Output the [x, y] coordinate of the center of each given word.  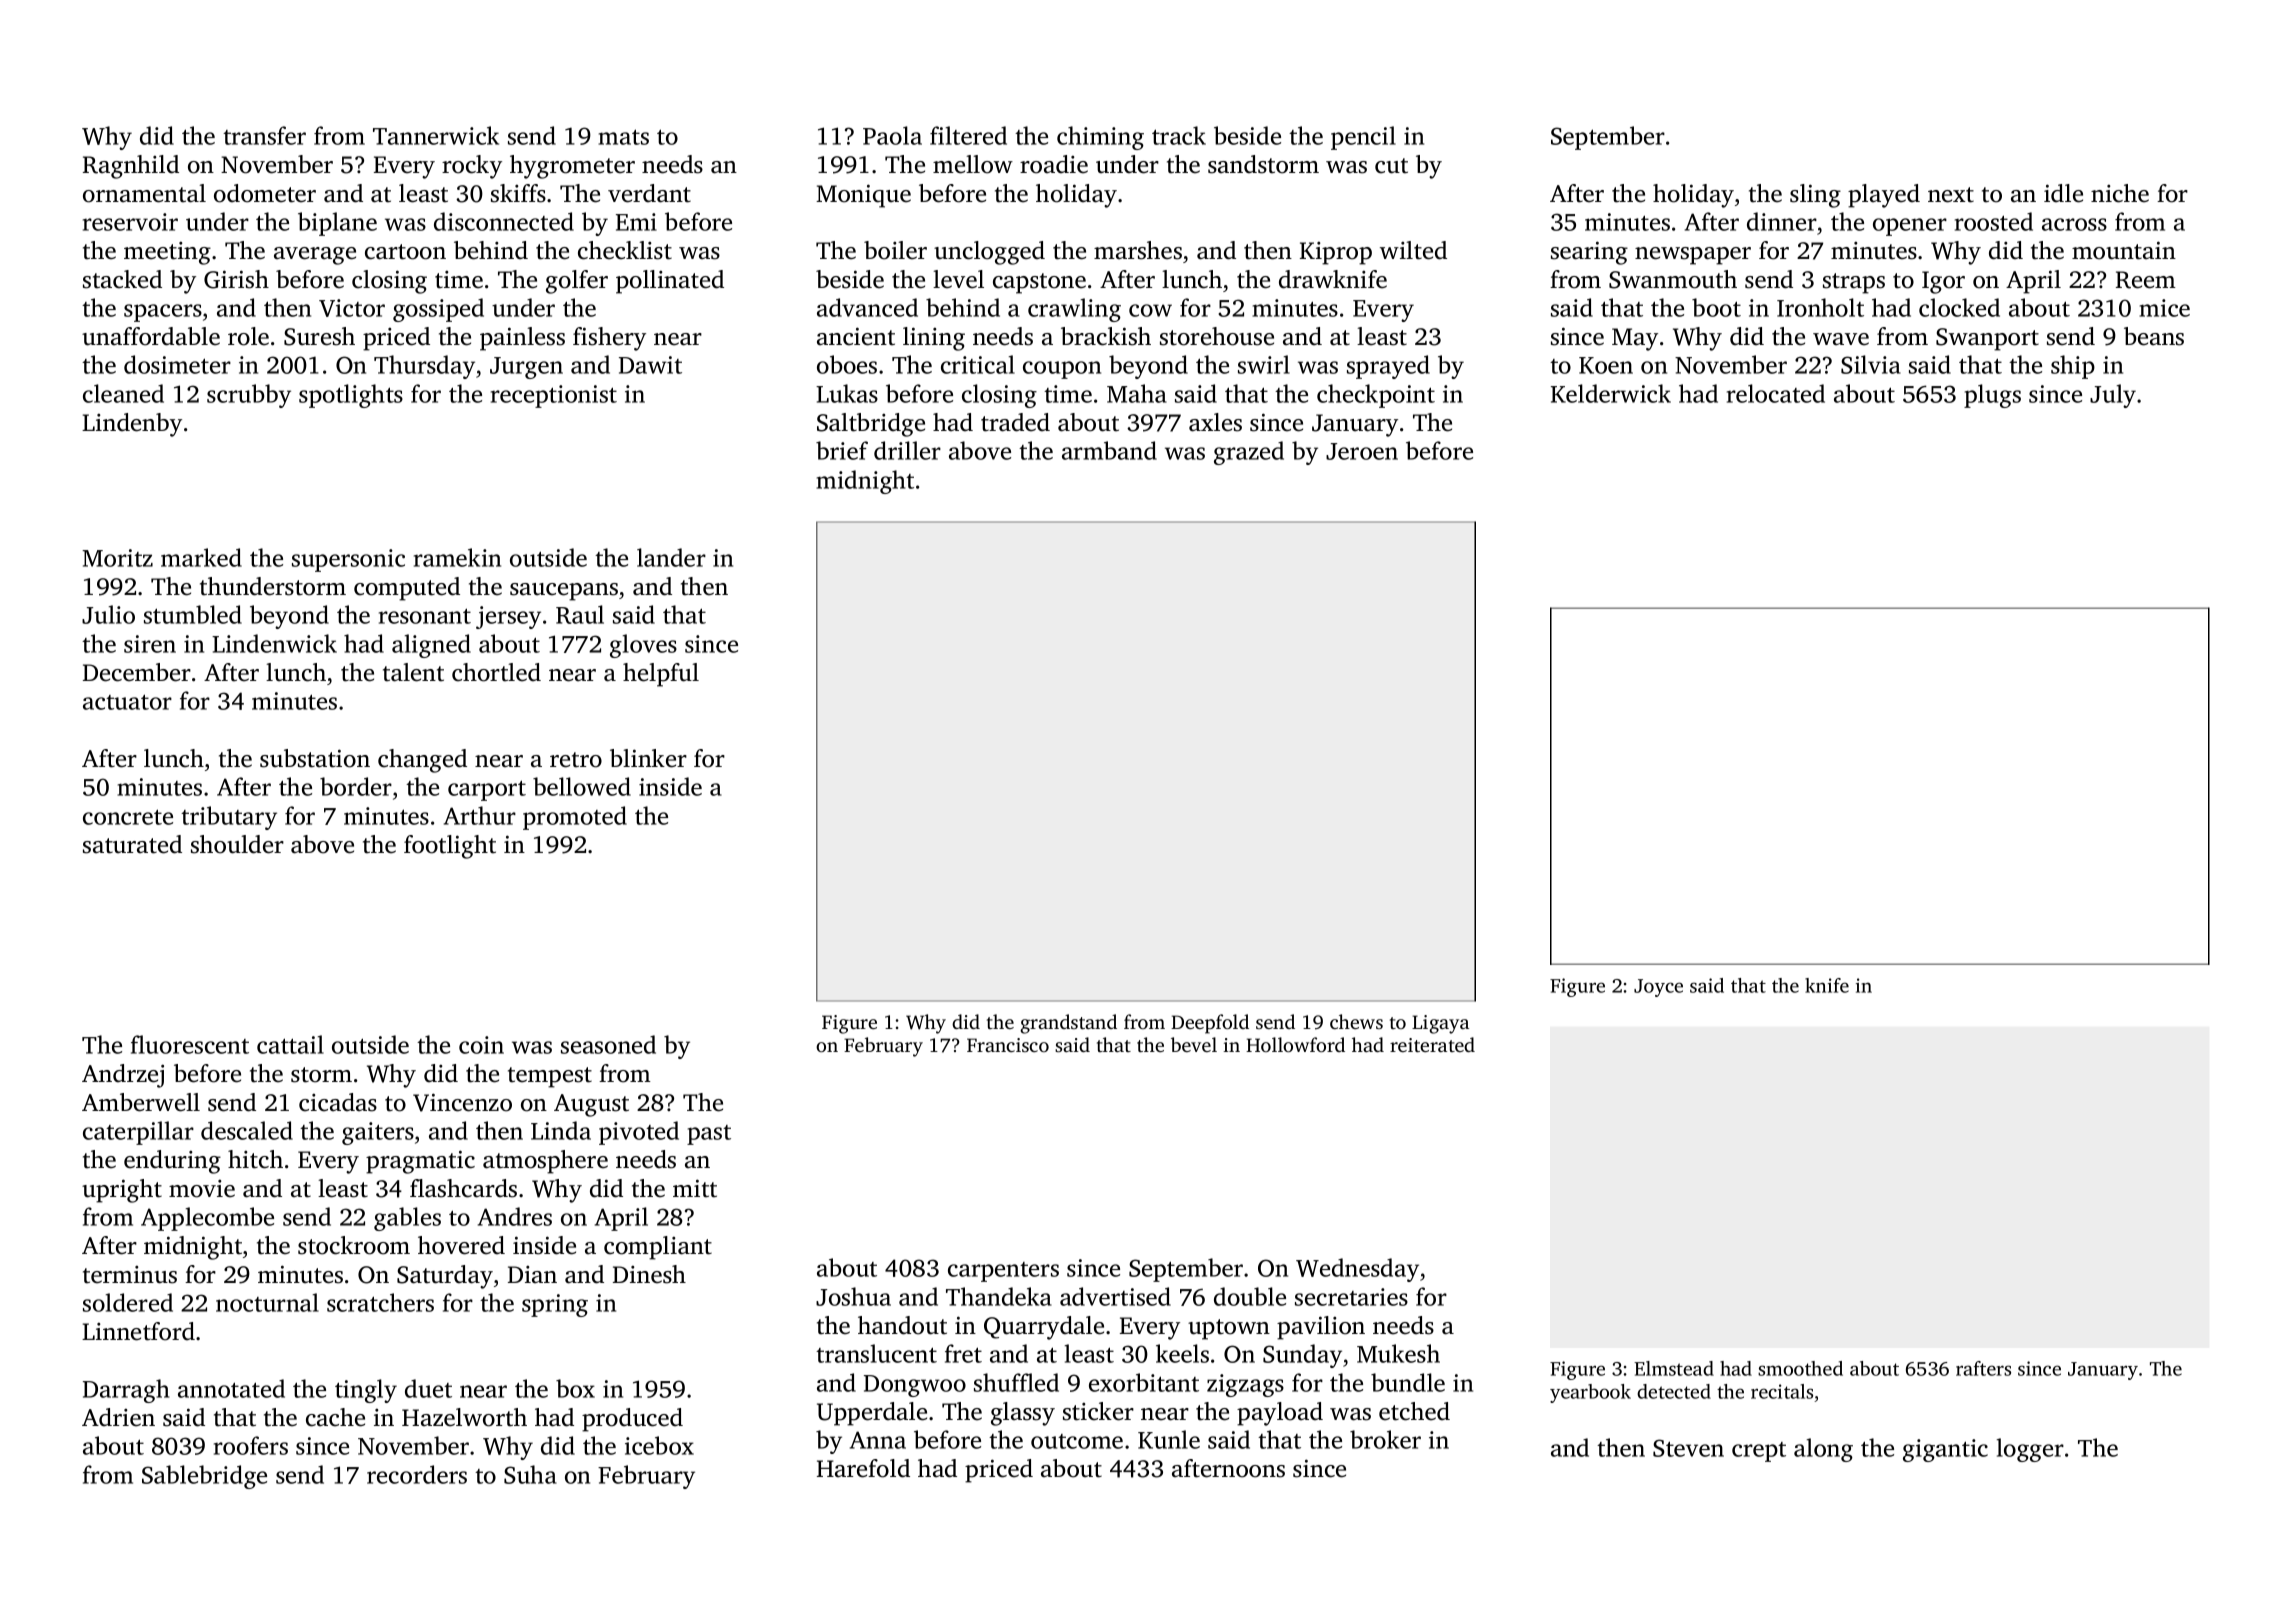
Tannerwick [436, 135]
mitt [695, 1188]
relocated [1776, 393]
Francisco [1008, 1045]
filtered [968, 135]
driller [907, 450]
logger [2030, 1450]
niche [2120, 193]
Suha [530, 1474]
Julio [108, 614]
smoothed [1800, 1368]
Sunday [1302, 1356]
